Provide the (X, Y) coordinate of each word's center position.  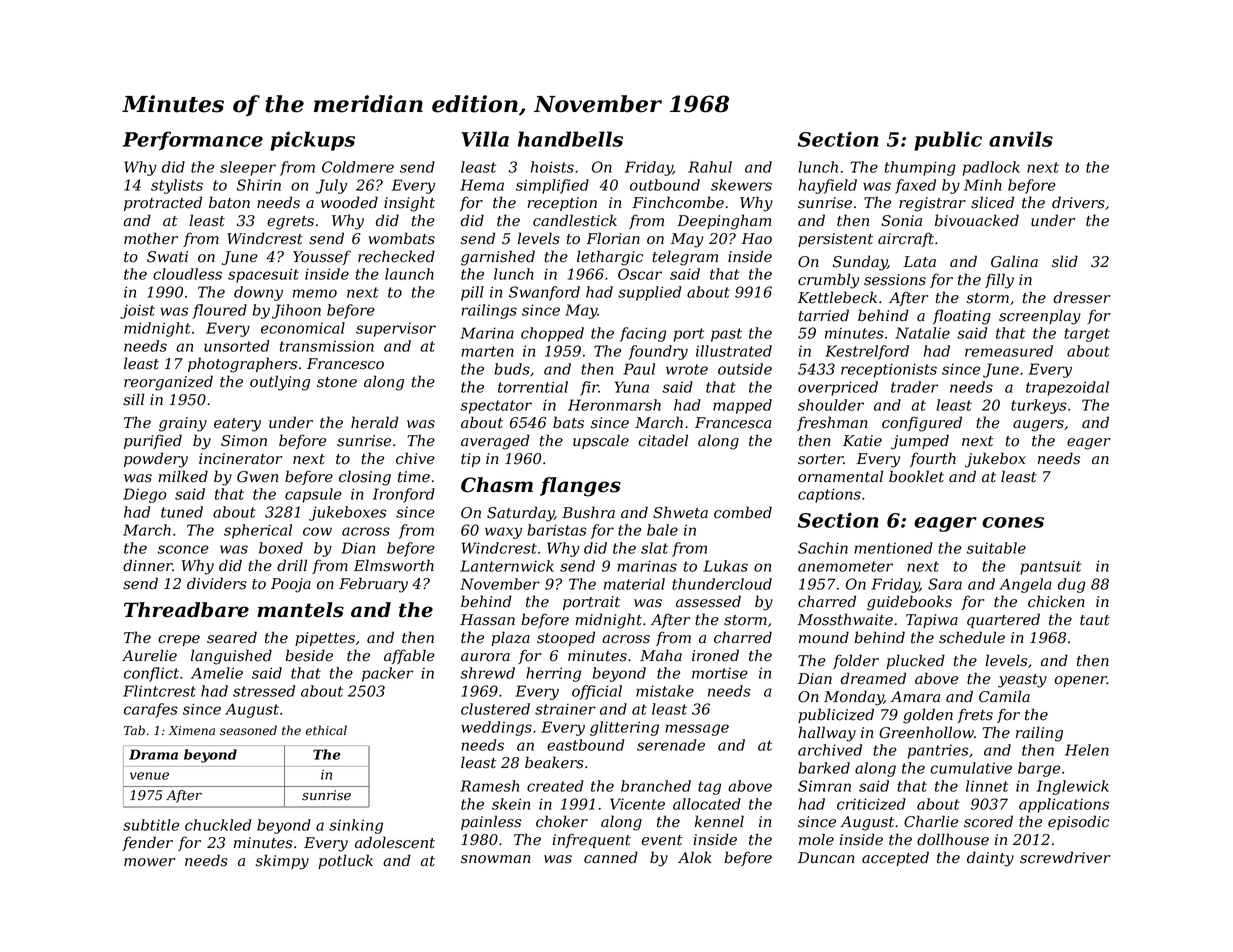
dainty (990, 859)
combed (743, 512)
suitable (996, 548)
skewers (741, 185)
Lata (919, 262)
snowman (496, 859)
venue (149, 776)
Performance (192, 140)
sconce (183, 549)
